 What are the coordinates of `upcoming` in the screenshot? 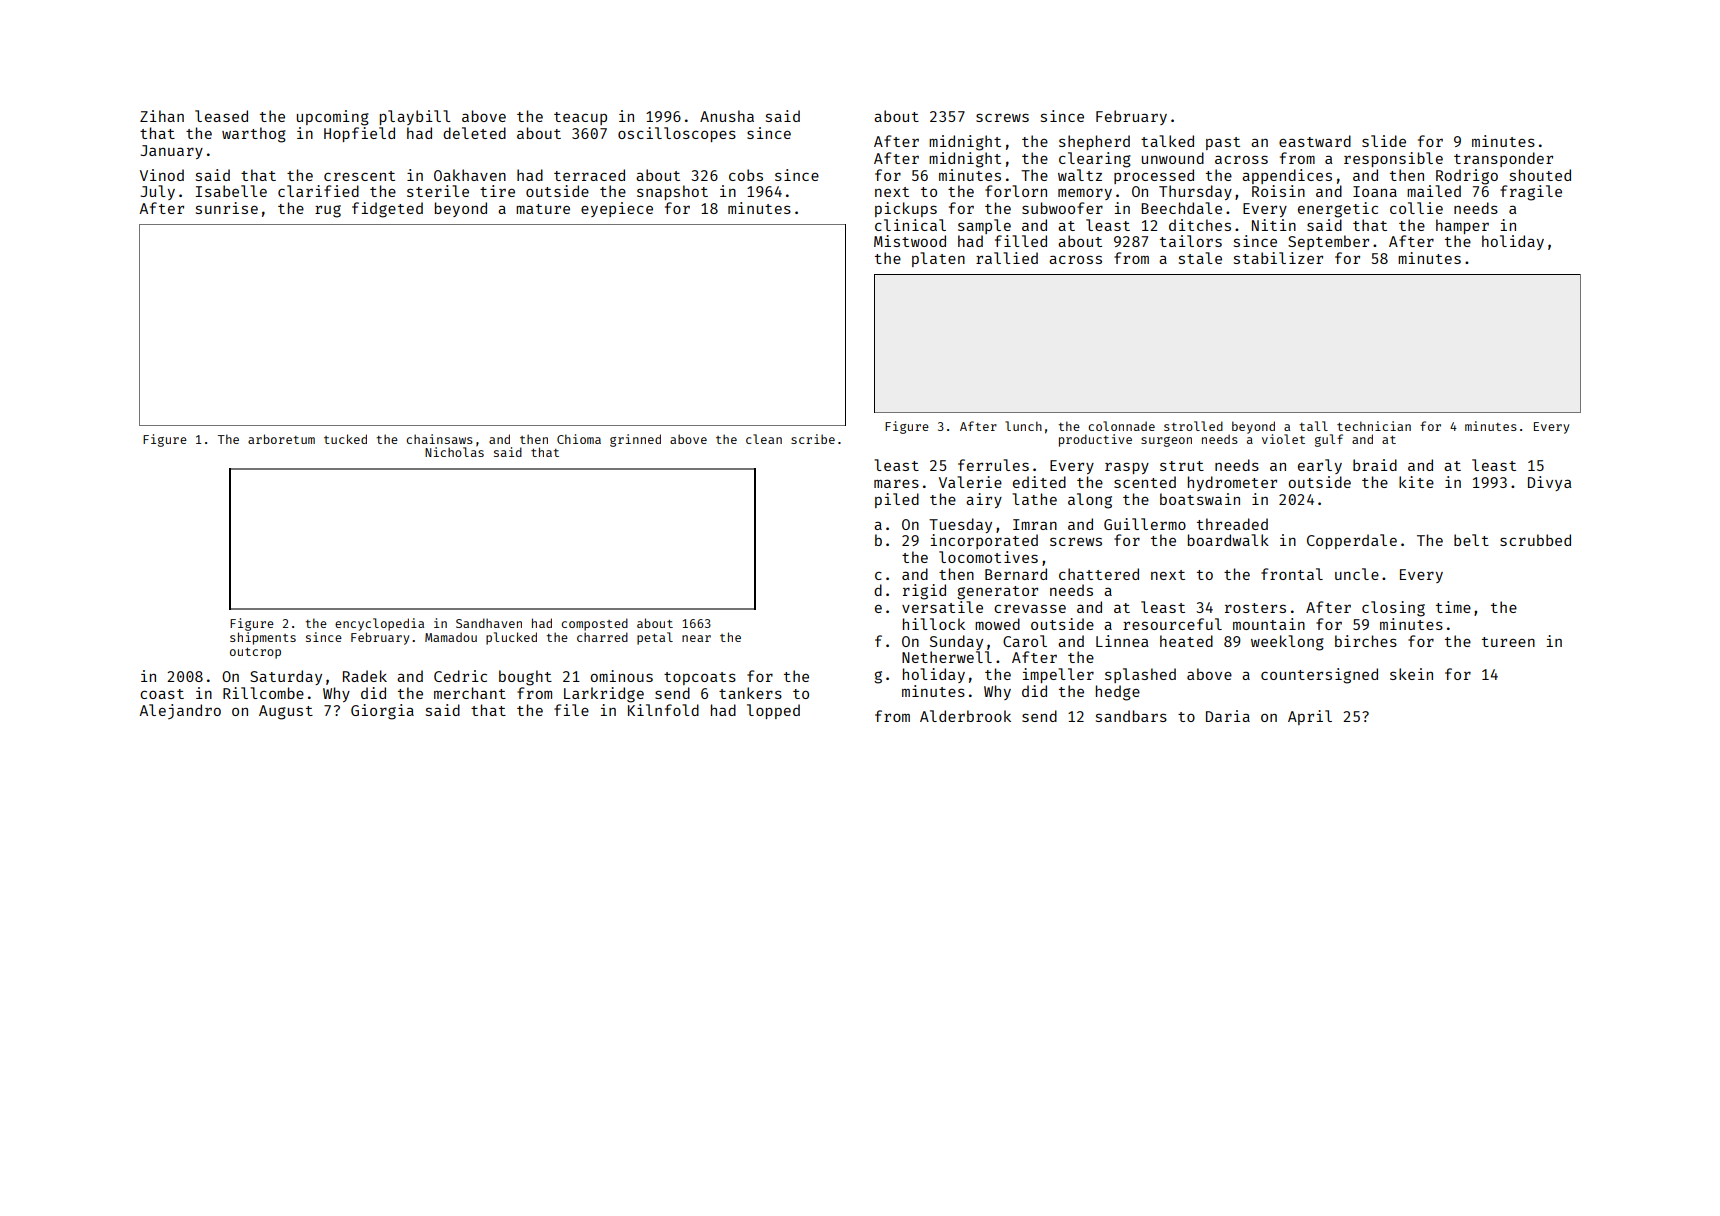 It's located at (333, 118).
